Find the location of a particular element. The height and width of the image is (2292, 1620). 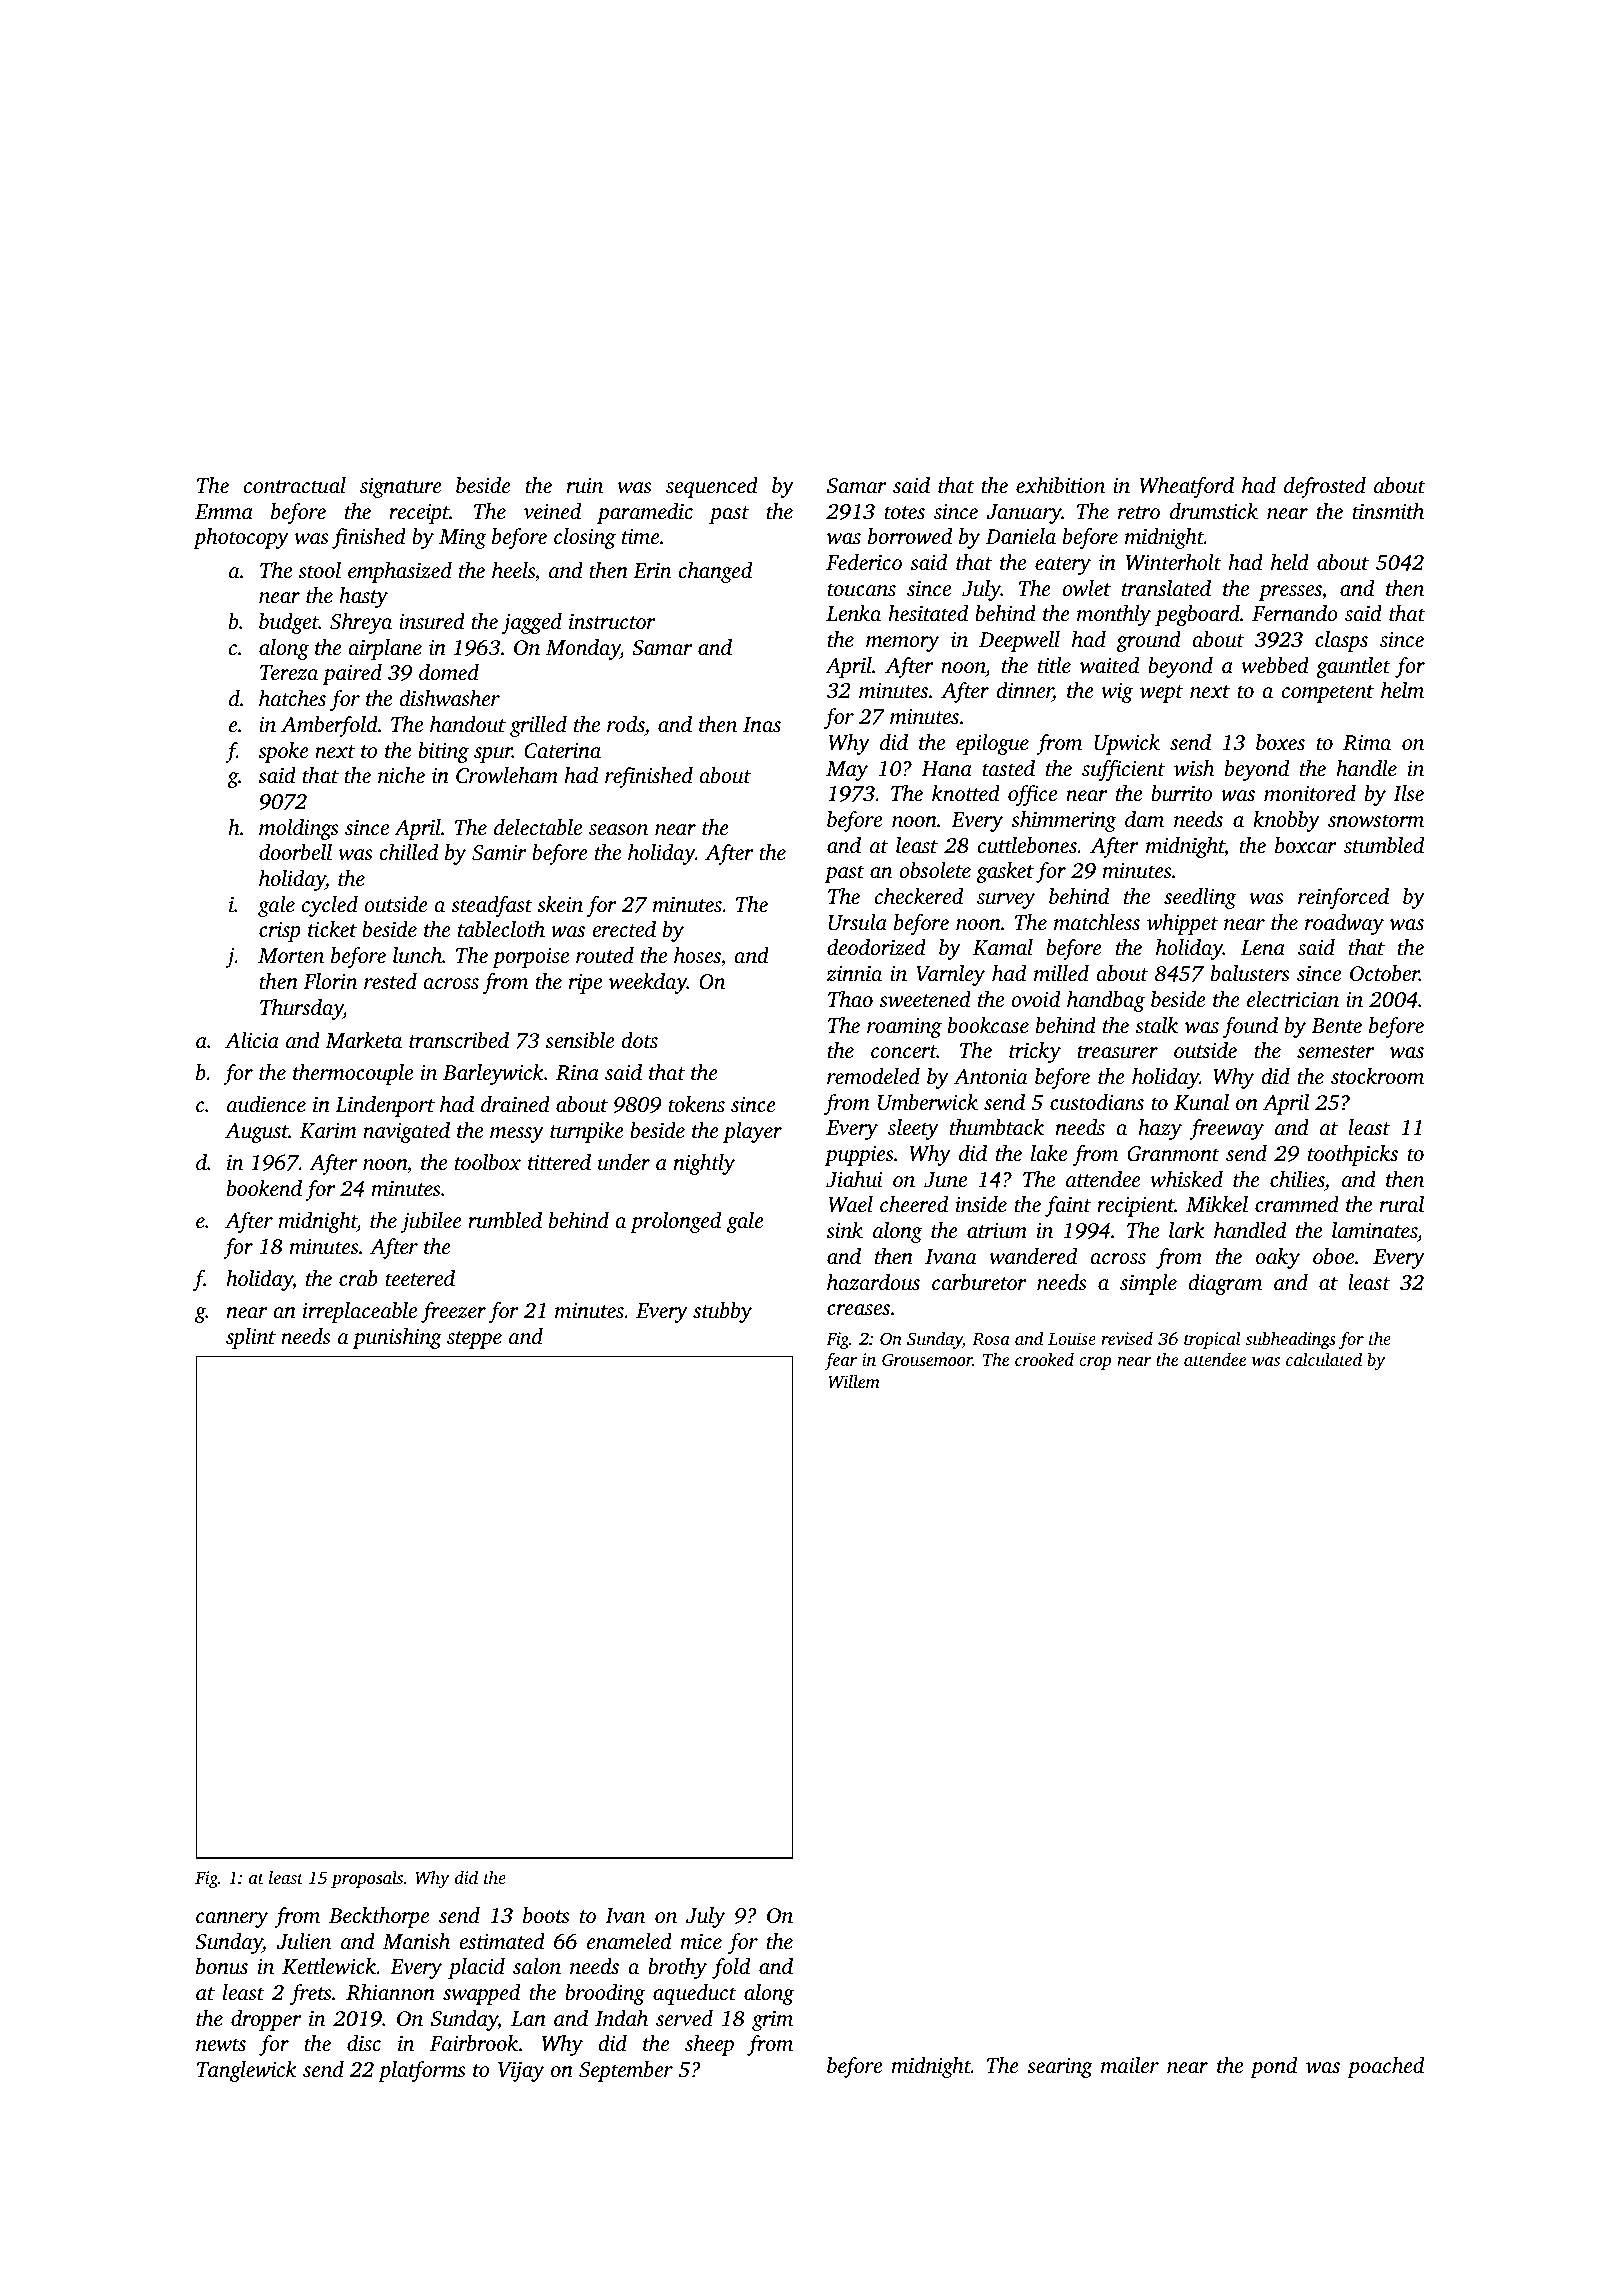

poached is located at coordinates (1385, 2067).
